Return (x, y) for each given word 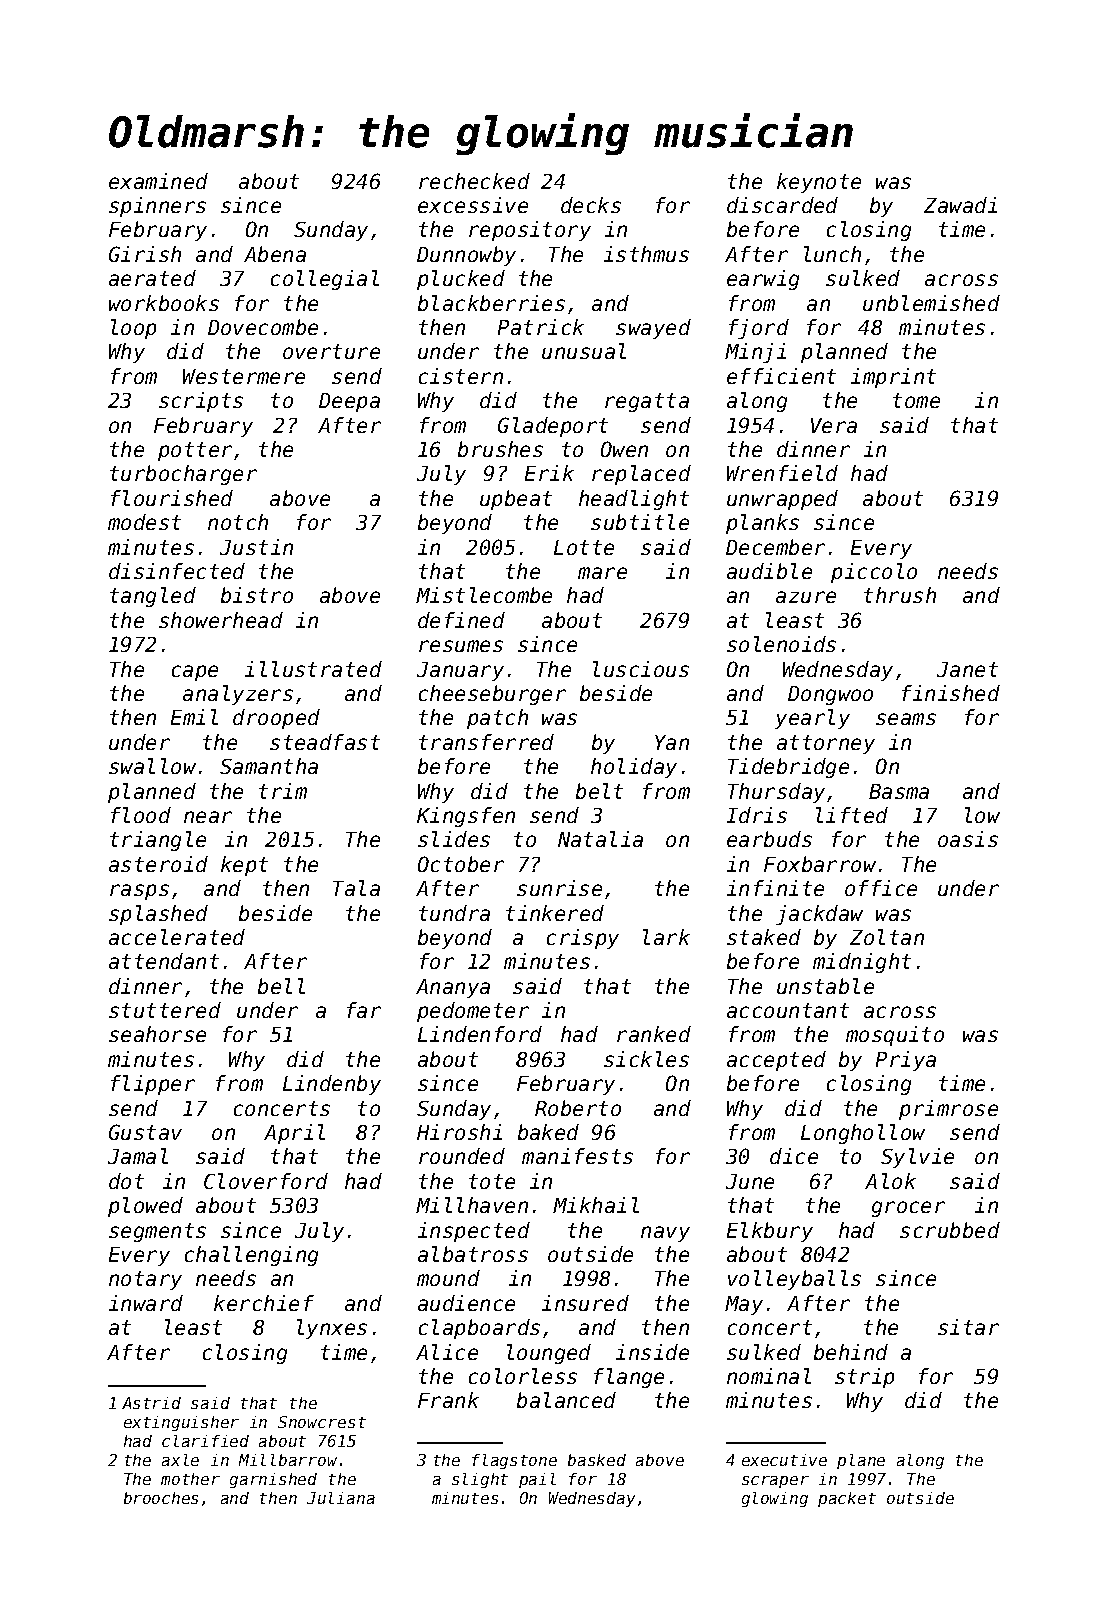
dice (794, 1156)
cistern (461, 376)
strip (864, 1378)
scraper (775, 1482)
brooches (161, 1498)
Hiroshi (459, 1132)
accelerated (177, 937)
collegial (325, 280)
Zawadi (960, 205)
